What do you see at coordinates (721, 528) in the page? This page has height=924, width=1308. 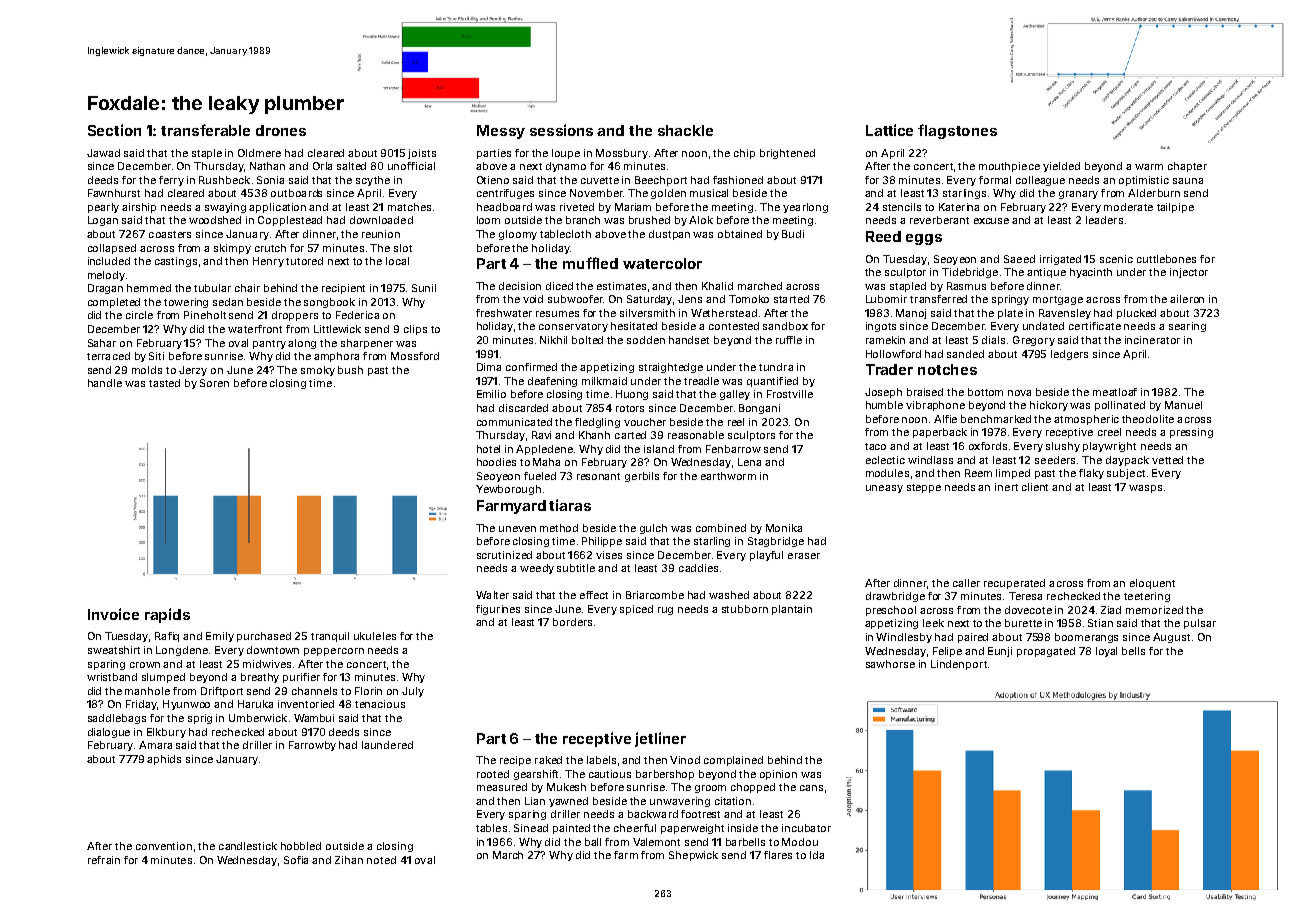 I see `combined` at bounding box center [721, 528].
